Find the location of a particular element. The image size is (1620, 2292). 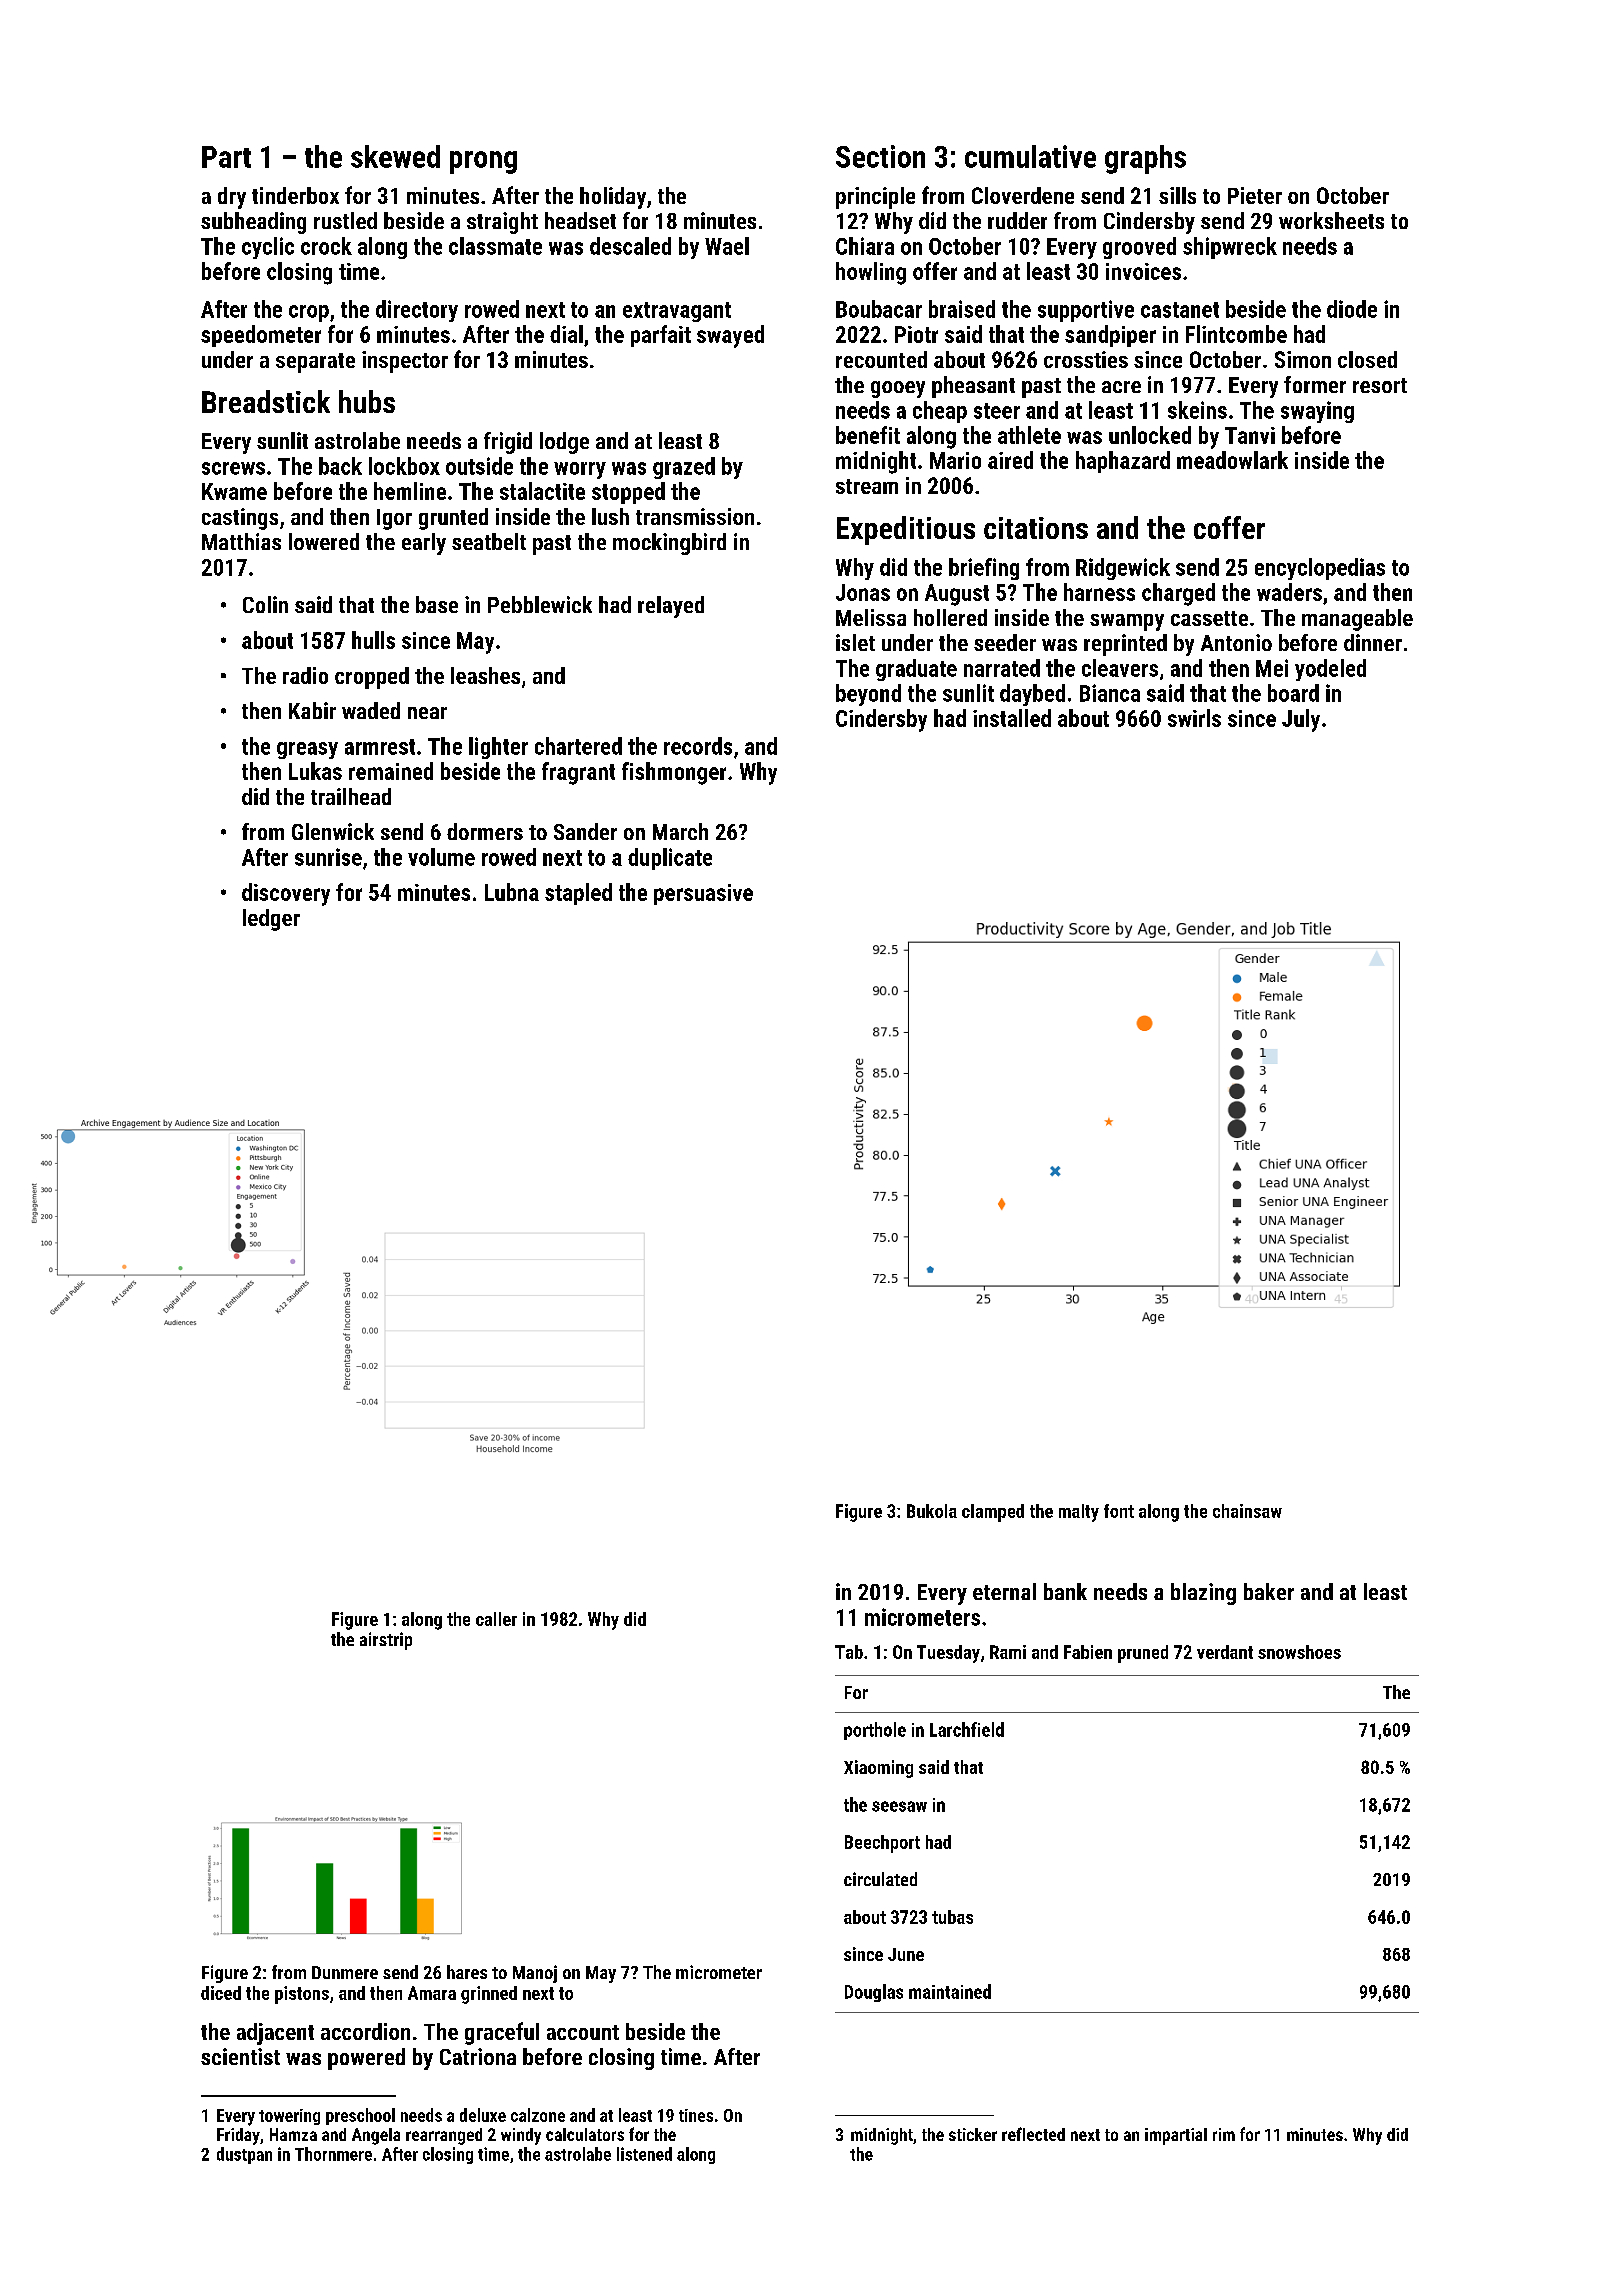

Section is located at coordinates (880, 156).
